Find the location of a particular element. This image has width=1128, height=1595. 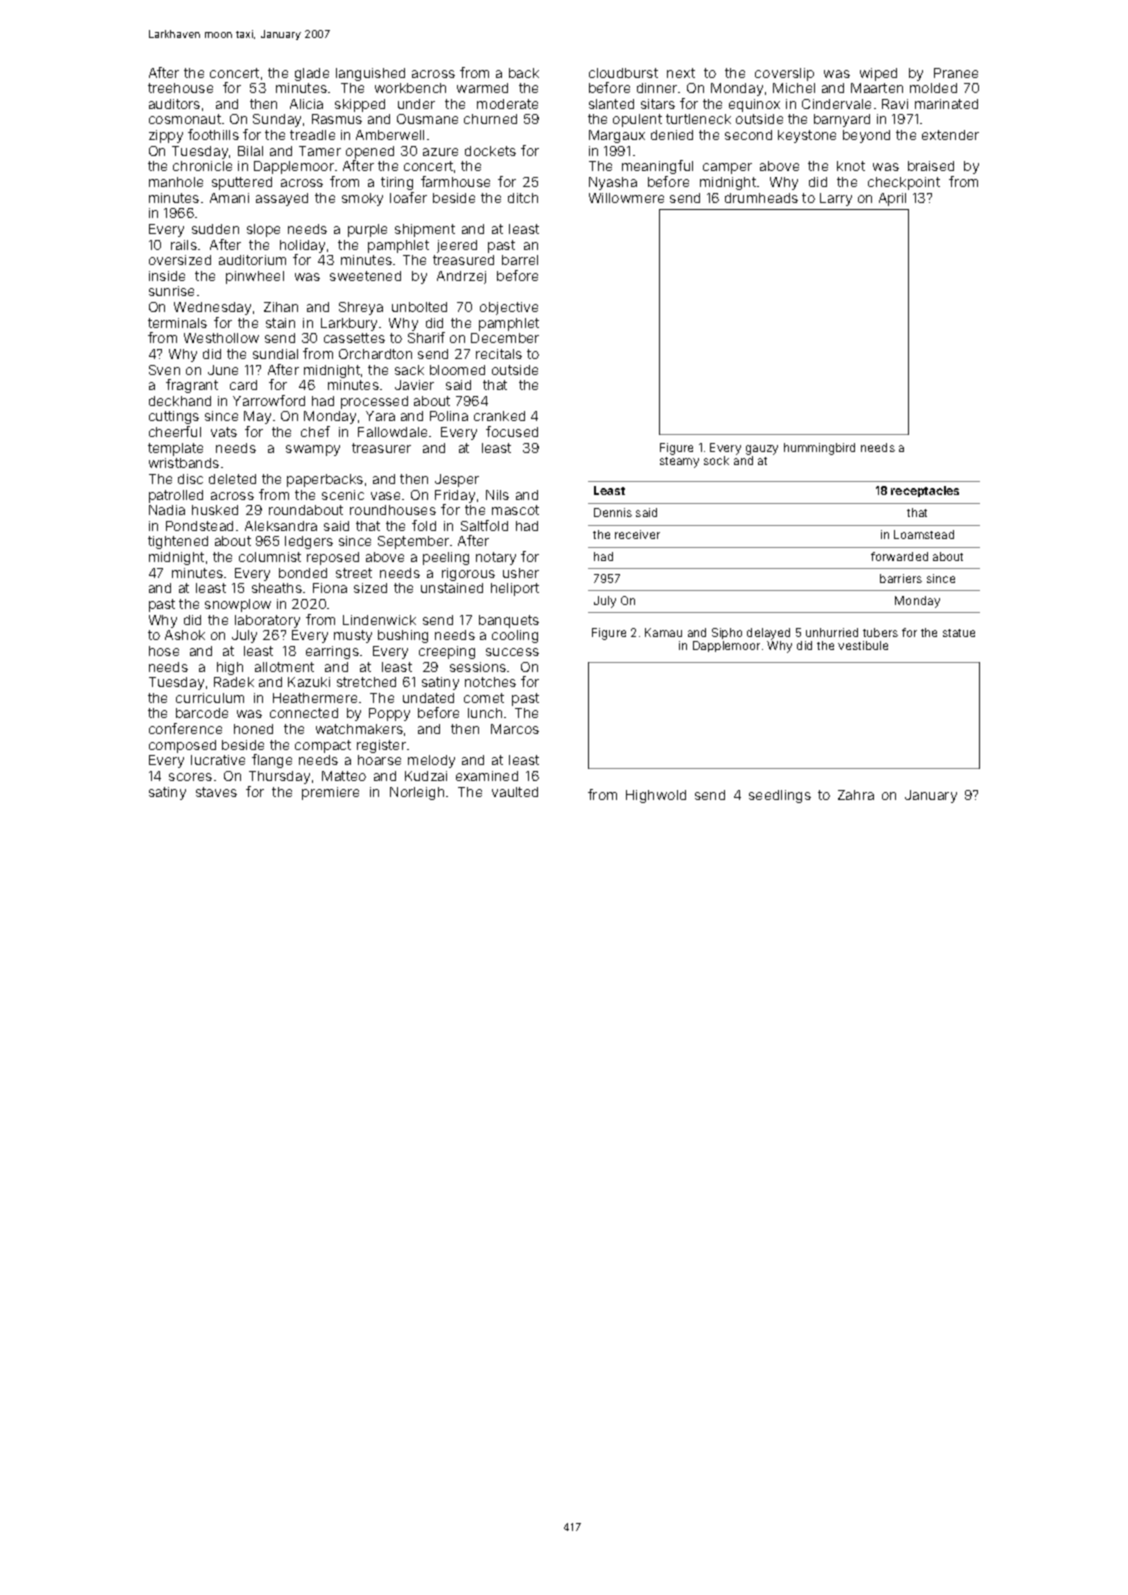

sitars is located at coordinates (658, 104).
